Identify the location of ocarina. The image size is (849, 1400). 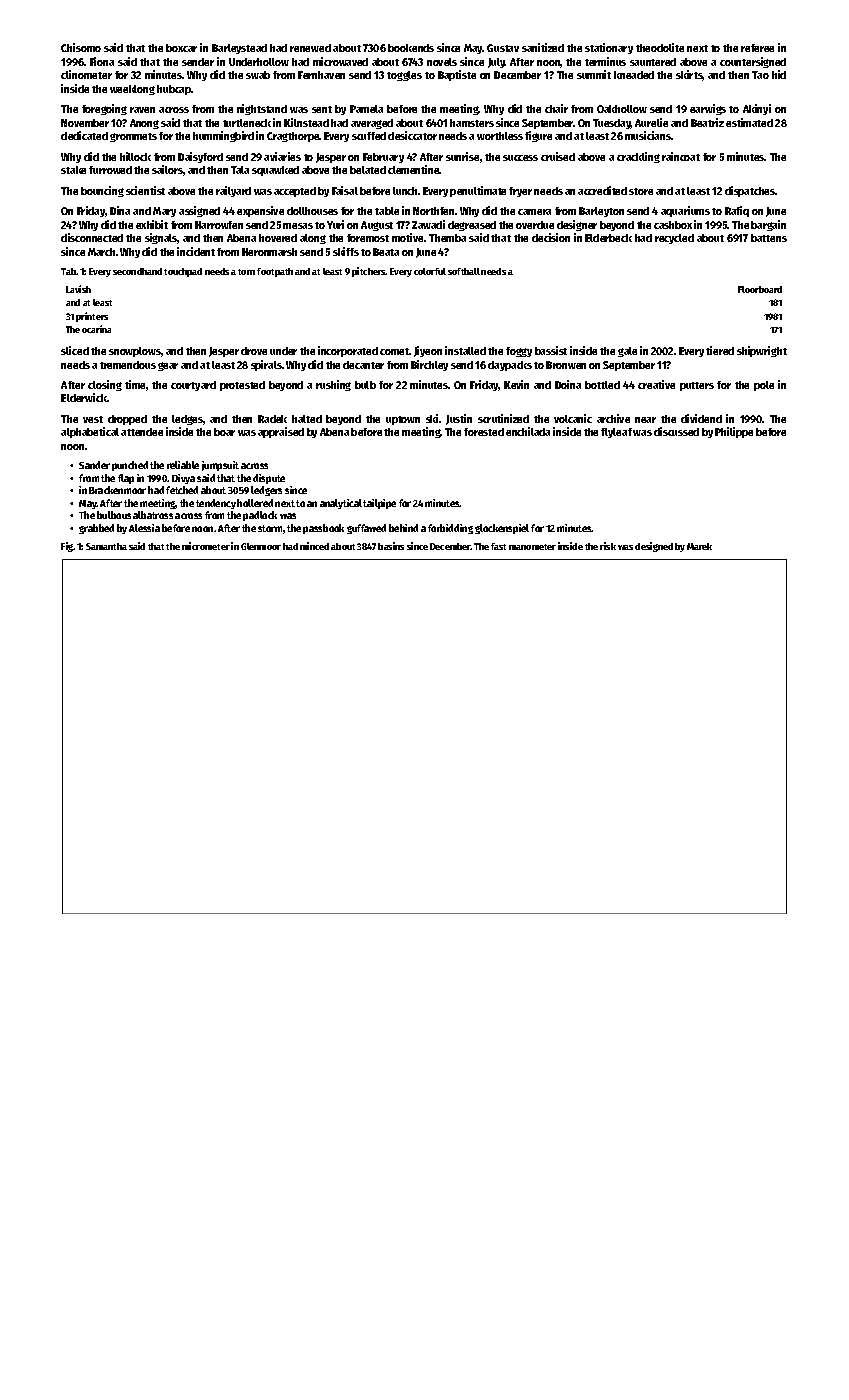
(96, 329).
